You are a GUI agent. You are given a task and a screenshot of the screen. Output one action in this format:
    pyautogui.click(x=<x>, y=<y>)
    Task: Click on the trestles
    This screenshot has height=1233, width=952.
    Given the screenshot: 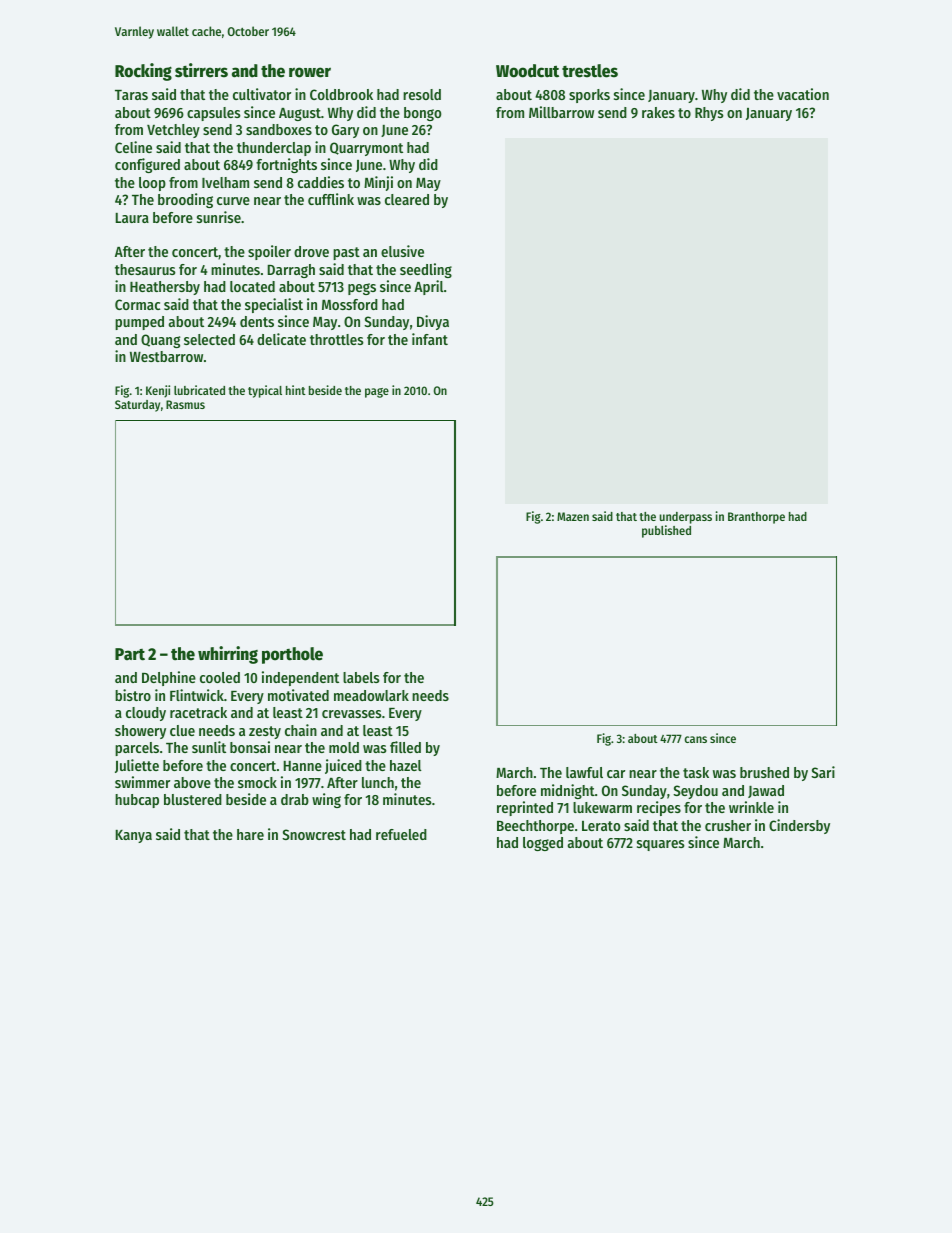 What is the action you would take?
    pyautogui.click(x=590, y=71)
